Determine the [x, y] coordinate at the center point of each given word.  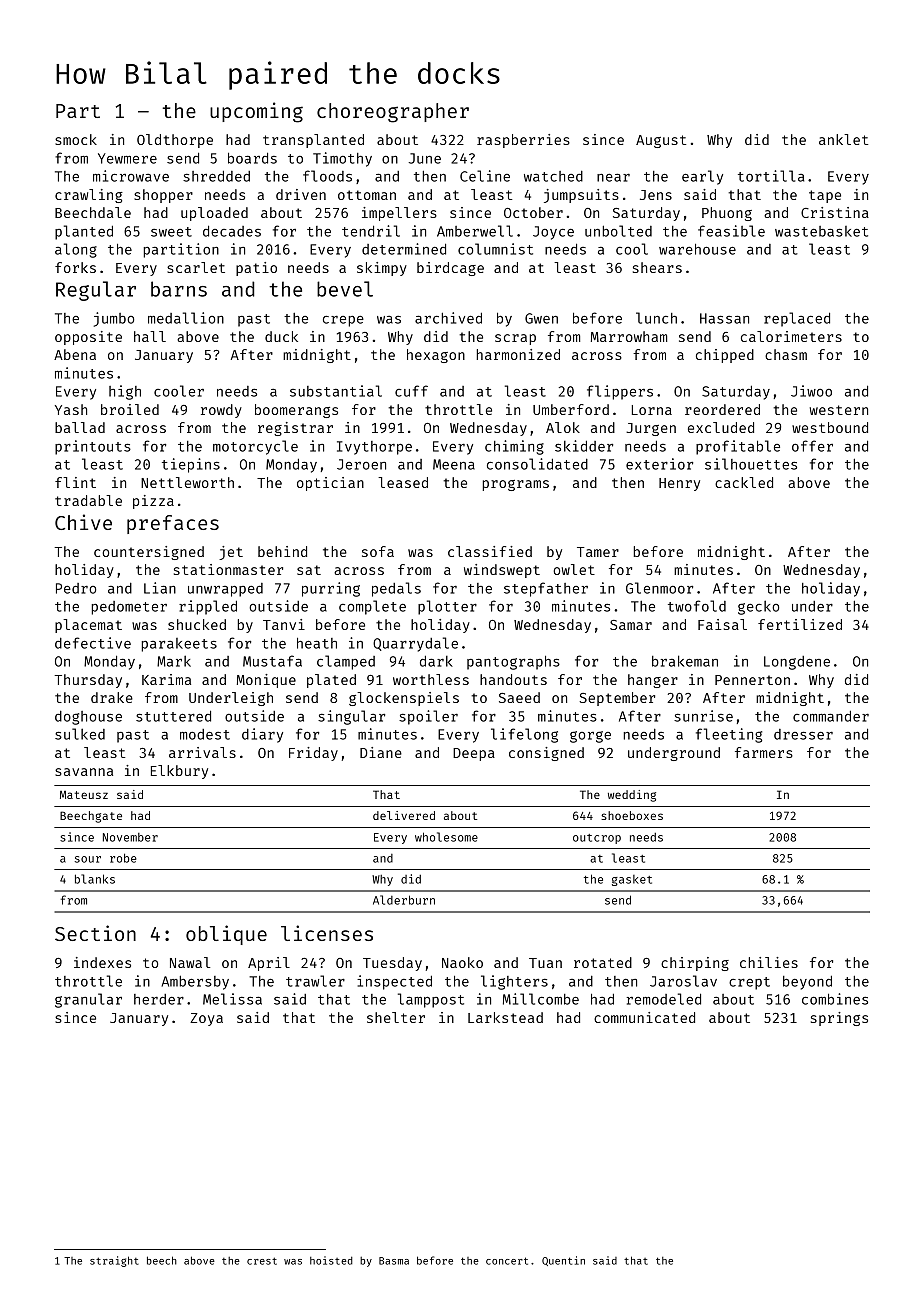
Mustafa [272, 661]
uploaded [214, 214]
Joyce [553, 233]
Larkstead [505, 1017]
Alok [563, 427]
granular [88, 1000]
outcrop [597, 839]
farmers [764, 752]
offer [812, 446]
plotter [447, 607]
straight [114, 1261]
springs [839, 1019]
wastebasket [821, 231]
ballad [80, 427]
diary [262, 735]
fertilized [800, 624]
